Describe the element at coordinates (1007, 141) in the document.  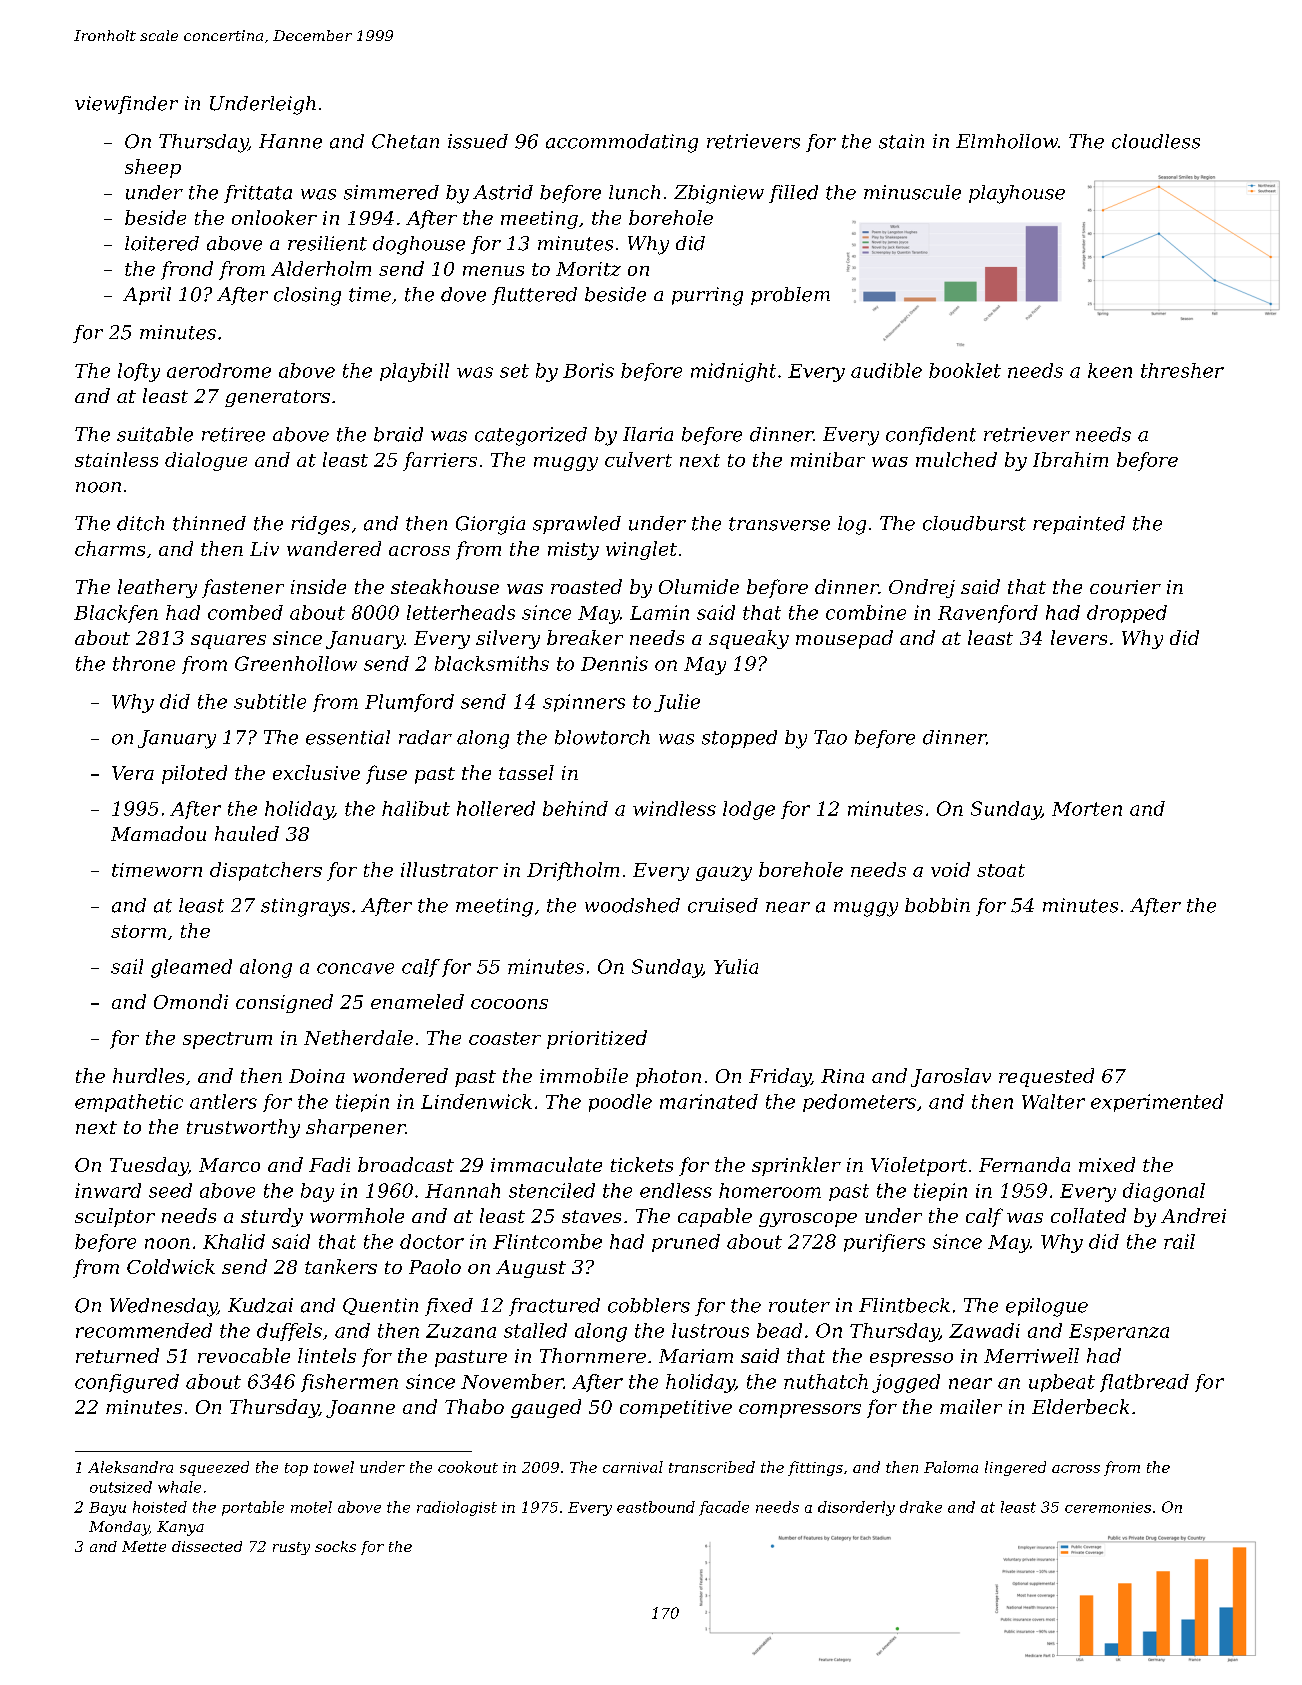
I see `Elmhollow` at that location.
